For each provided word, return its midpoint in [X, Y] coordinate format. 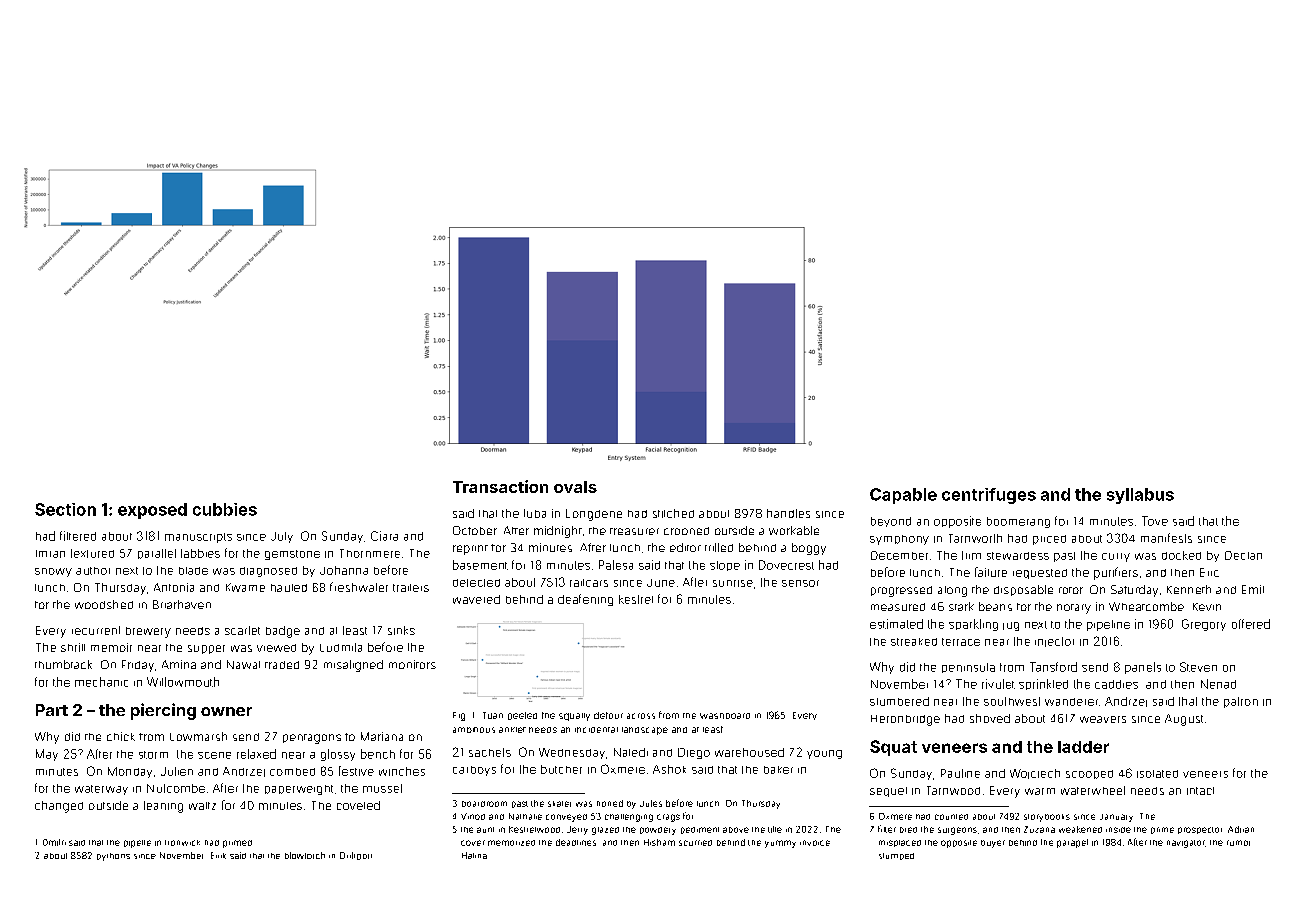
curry [1116, 557]
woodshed [104, 604]
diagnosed [268, 572]
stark [961, 606]
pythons [113, 857]
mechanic [101, 682]
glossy [338, 755]
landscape [645, 731]
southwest [1012, 701]
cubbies [225, 509]
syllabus [1140, 496]
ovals [575, 487]
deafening [585, 600]
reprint [470, 550]
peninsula [968, 668]
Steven [1198, 667]
